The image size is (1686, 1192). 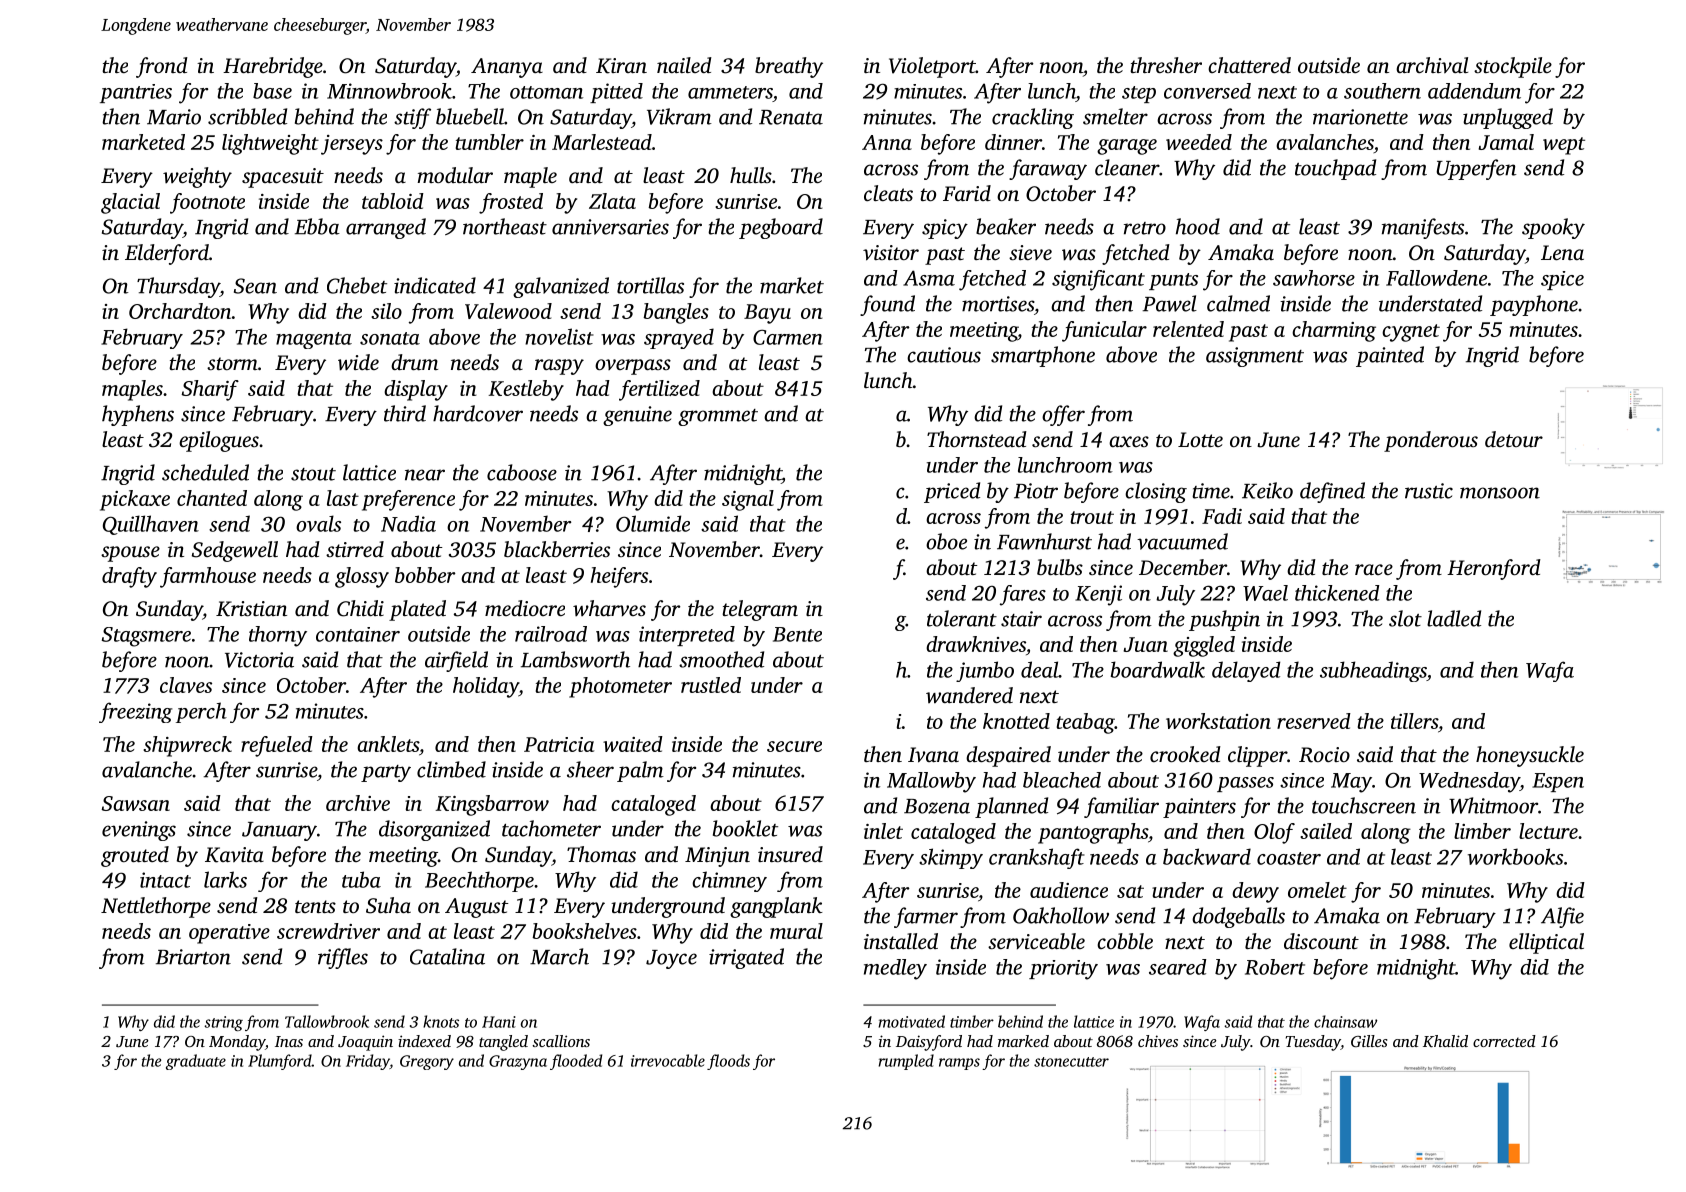 What do you see at coordinates (1218, 721) in the page?
I see `workstation` at bounding box center [1218, 721].
